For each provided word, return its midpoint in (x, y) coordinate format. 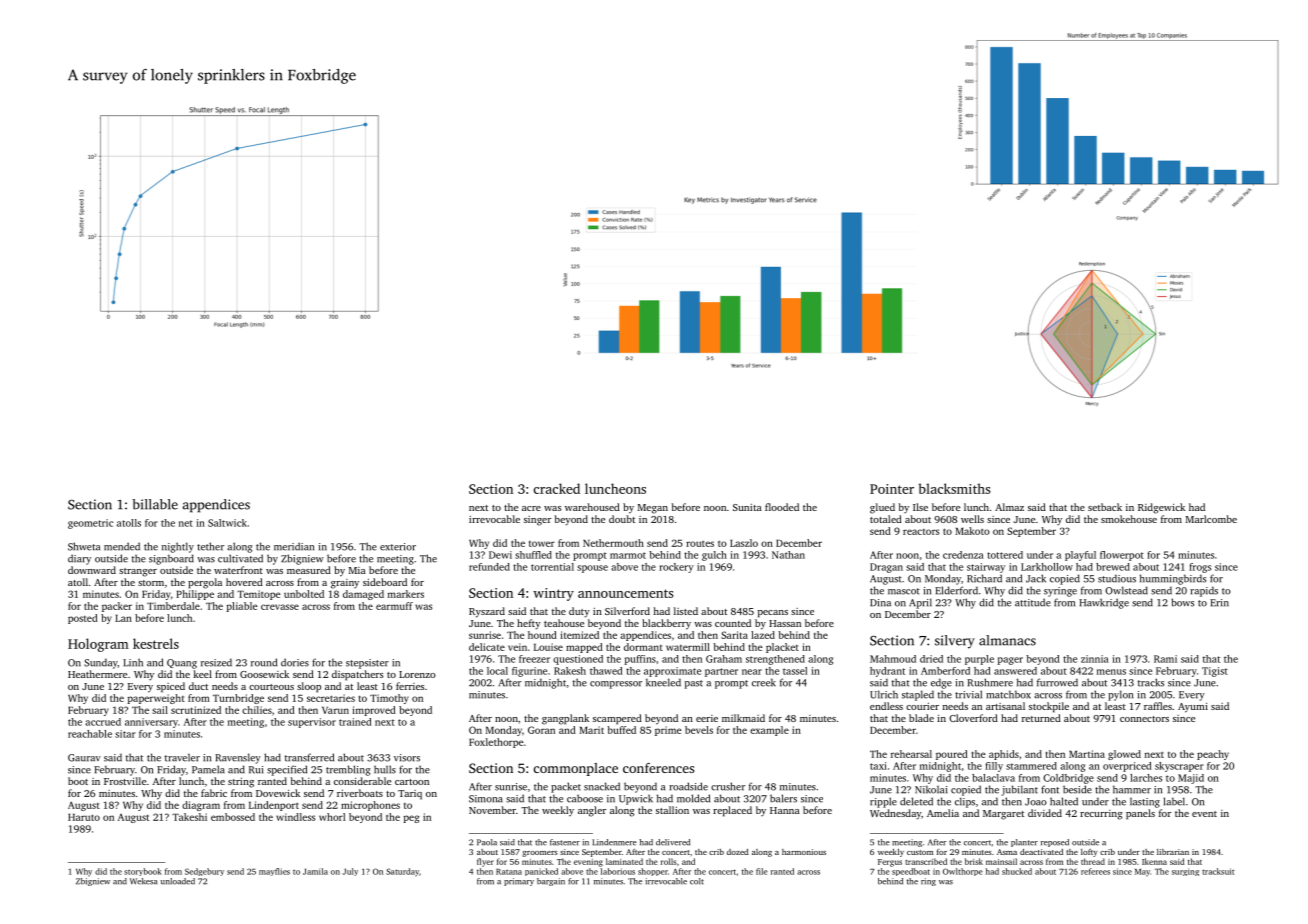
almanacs (1007, 640)
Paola (487, 842)
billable (155, 504)
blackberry (666, 624)
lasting (1145, 803)
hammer (1132, 789)
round (264, 662)
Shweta (84, 546)
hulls (385, 769)
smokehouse (1129, 519)
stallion (672, 810)
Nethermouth (613, 543)
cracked (556, 488)
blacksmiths (954, 488)
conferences (658, 768)
